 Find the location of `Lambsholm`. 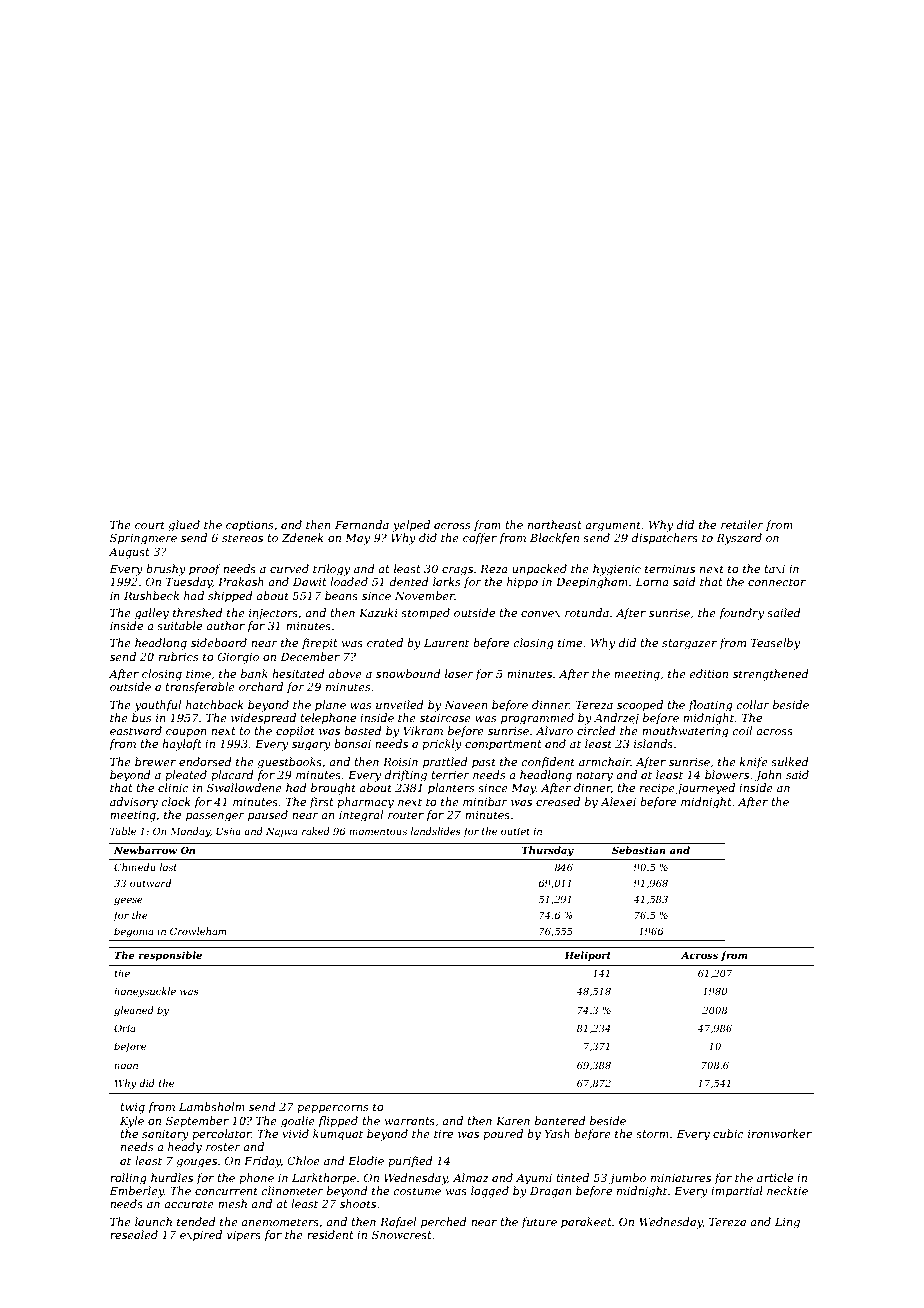

Lambsholm is located at coordinates (212, 1106).
